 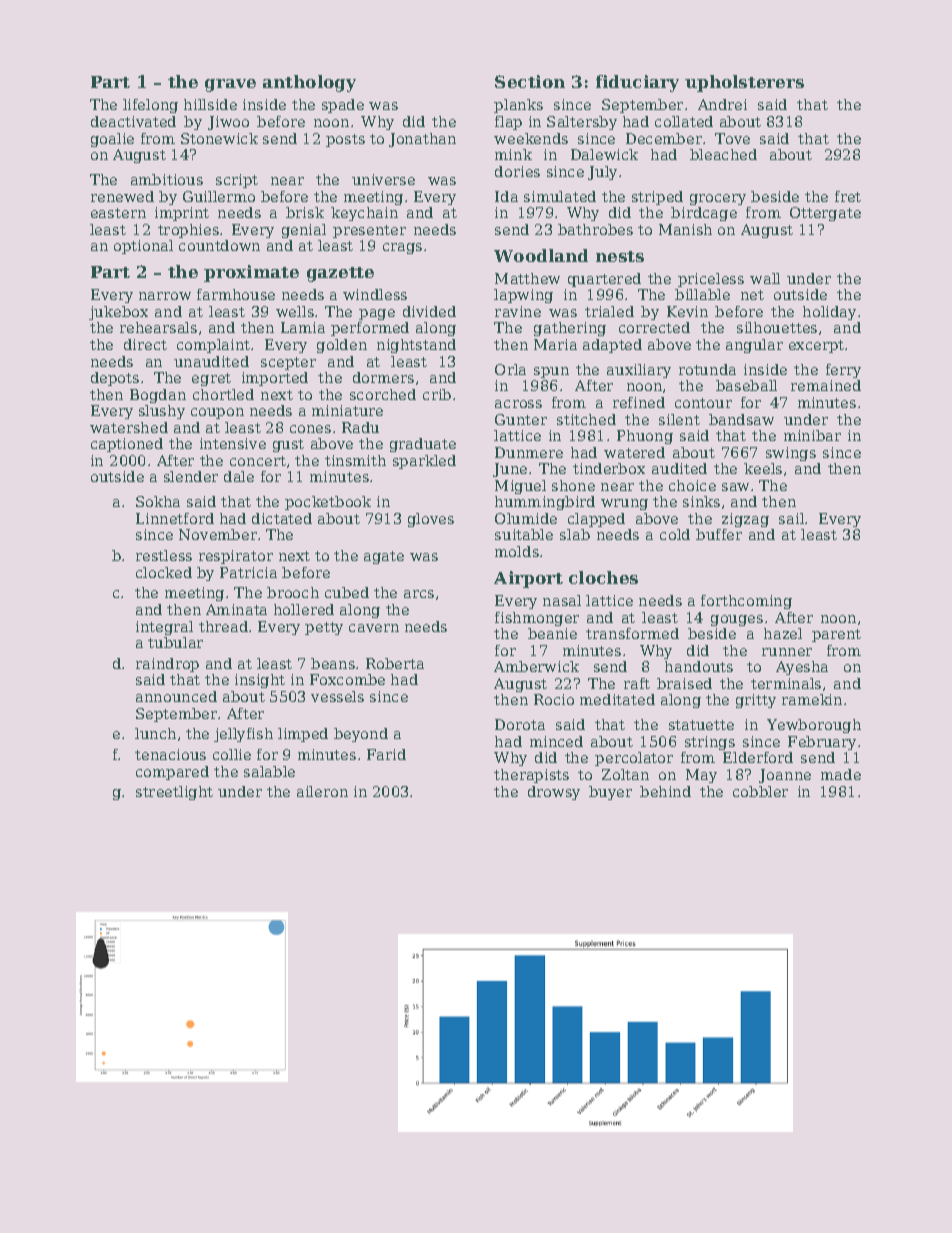 What do you see at coordinates (158, 501) in the screenshot?
I see `Sokha` at bounding box center [158, 501].
